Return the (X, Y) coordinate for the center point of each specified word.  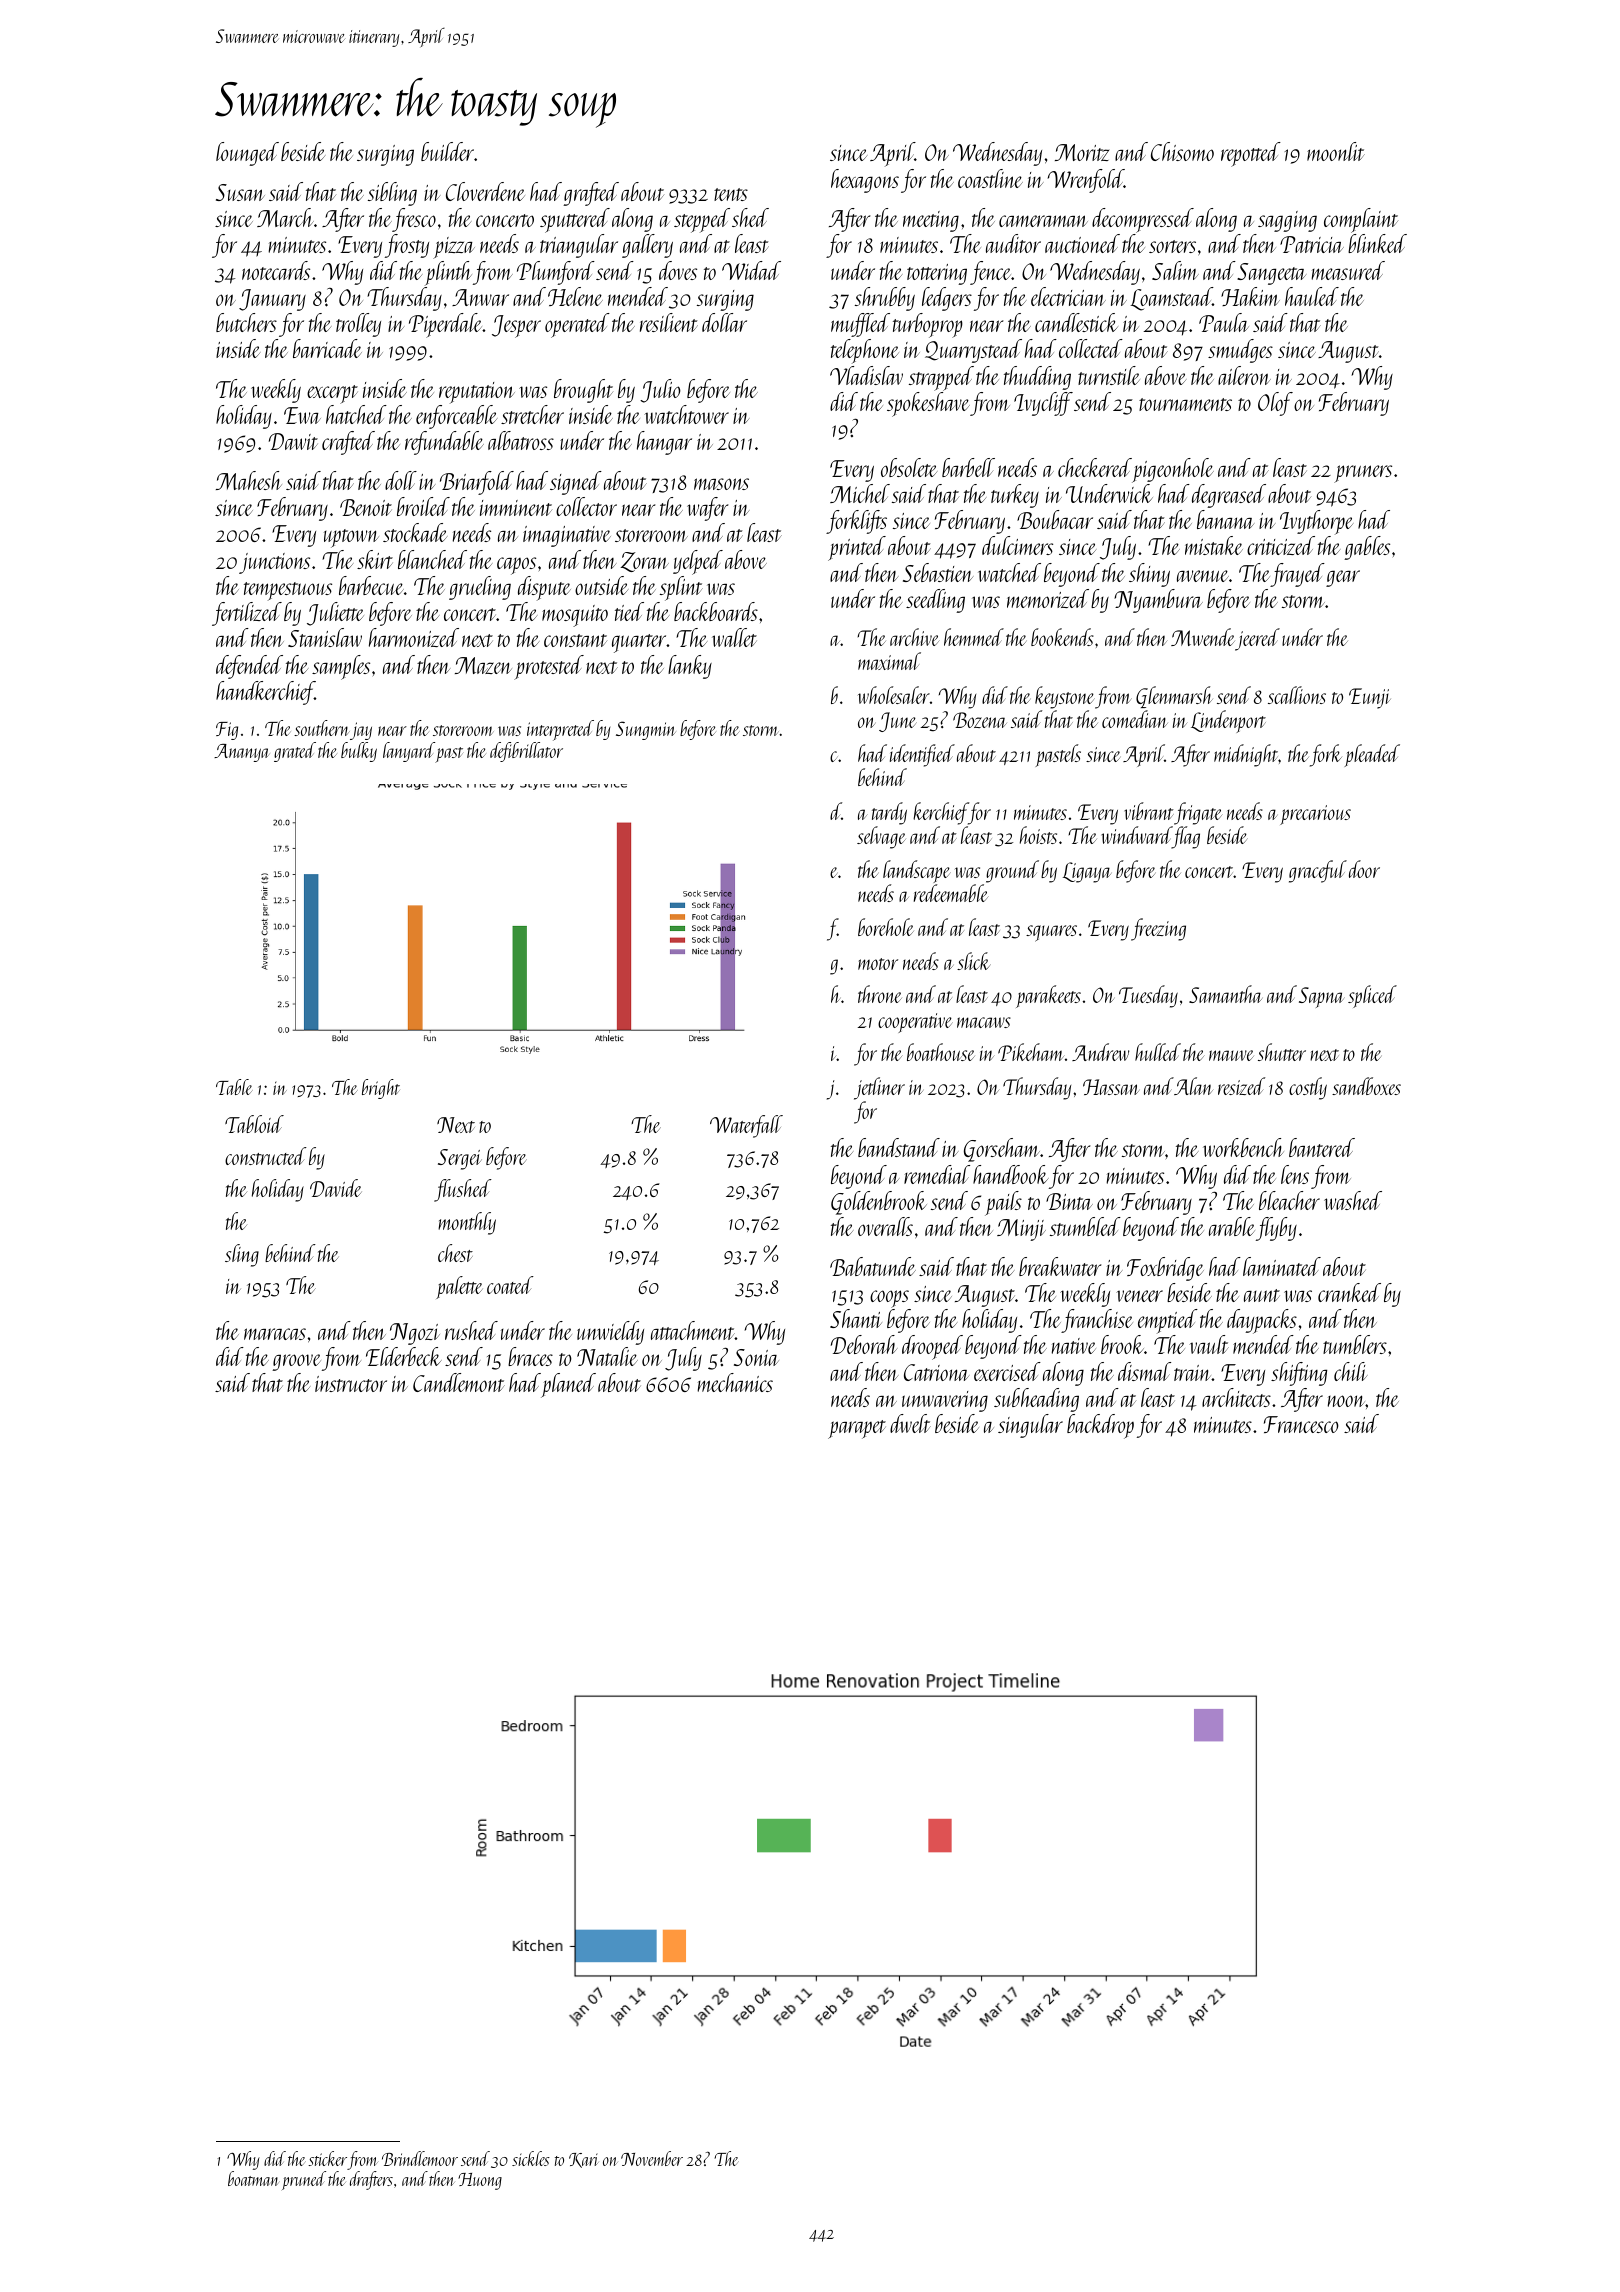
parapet (857, 1429)
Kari (584, 2160)
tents (731, 194)
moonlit (1336, 151)
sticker (327, 2158)
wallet (734, 637)
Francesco (1301, 1424)
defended (249, 667)
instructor (351, 1384)
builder (447, 151)
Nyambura (1158, 601)
